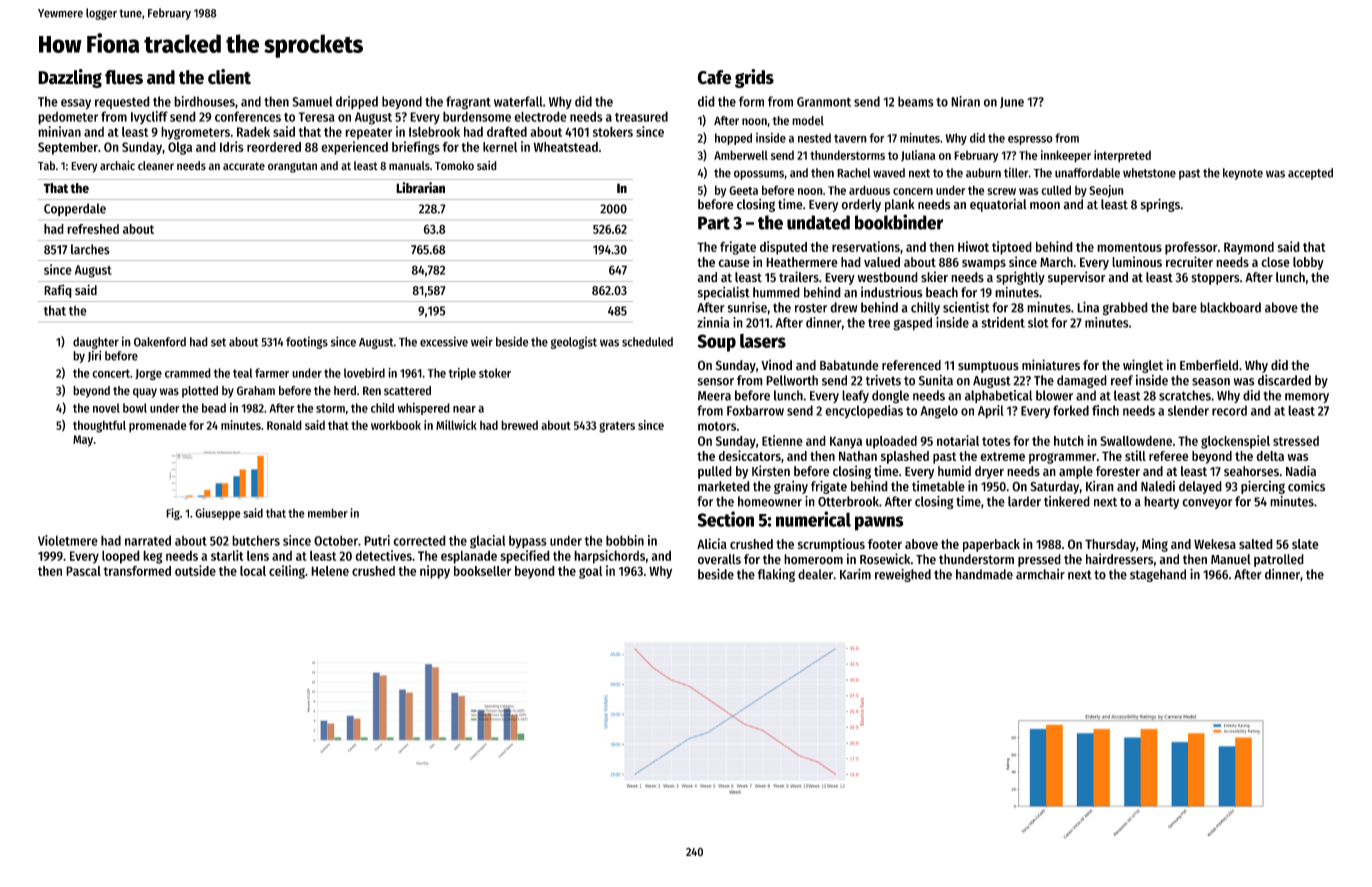  What do you see at coordinates (965, 101) in the page?
I see `Niran` at bounding box center [965, 101].
